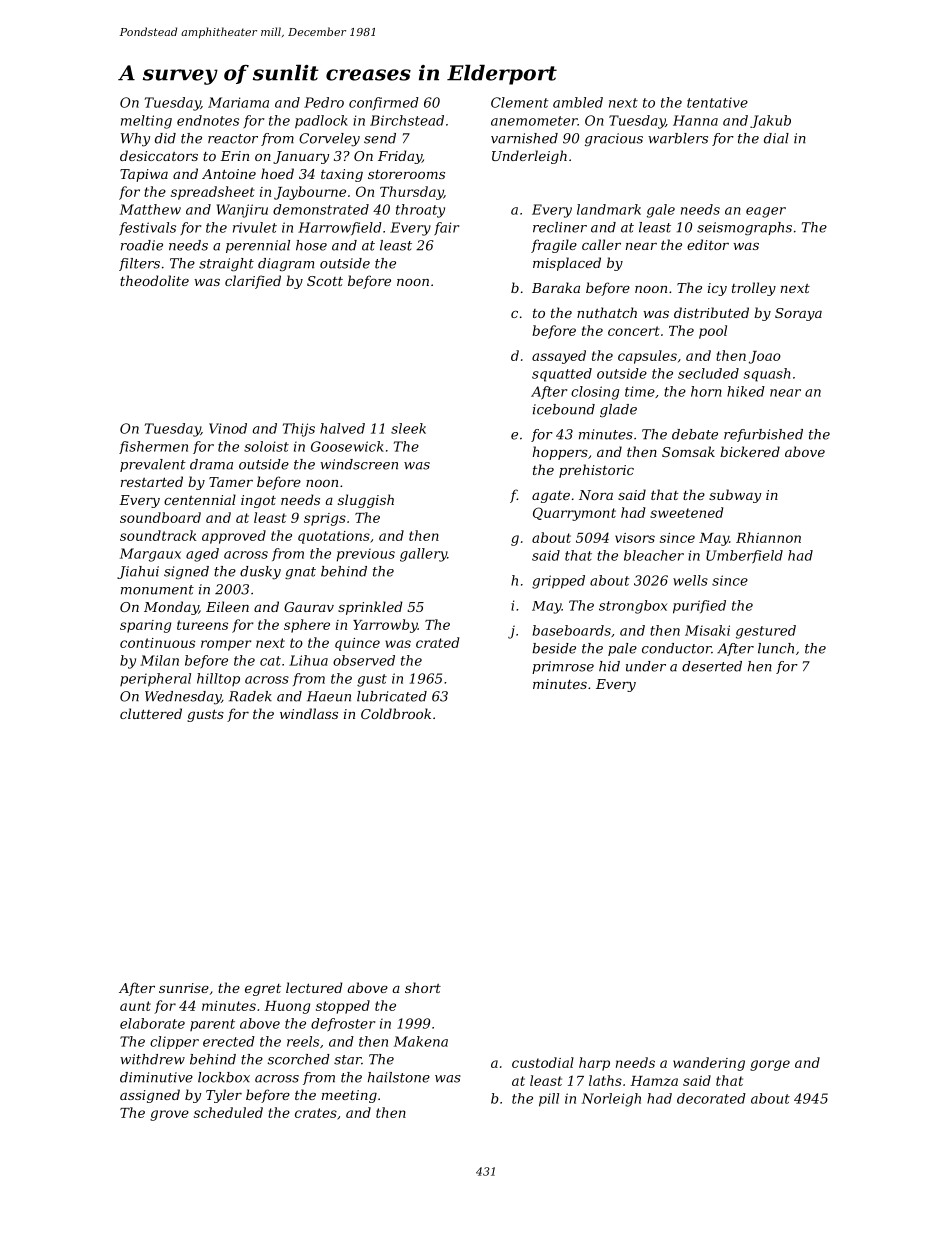  I want to click on Norleigh, so click(611, 1100).
